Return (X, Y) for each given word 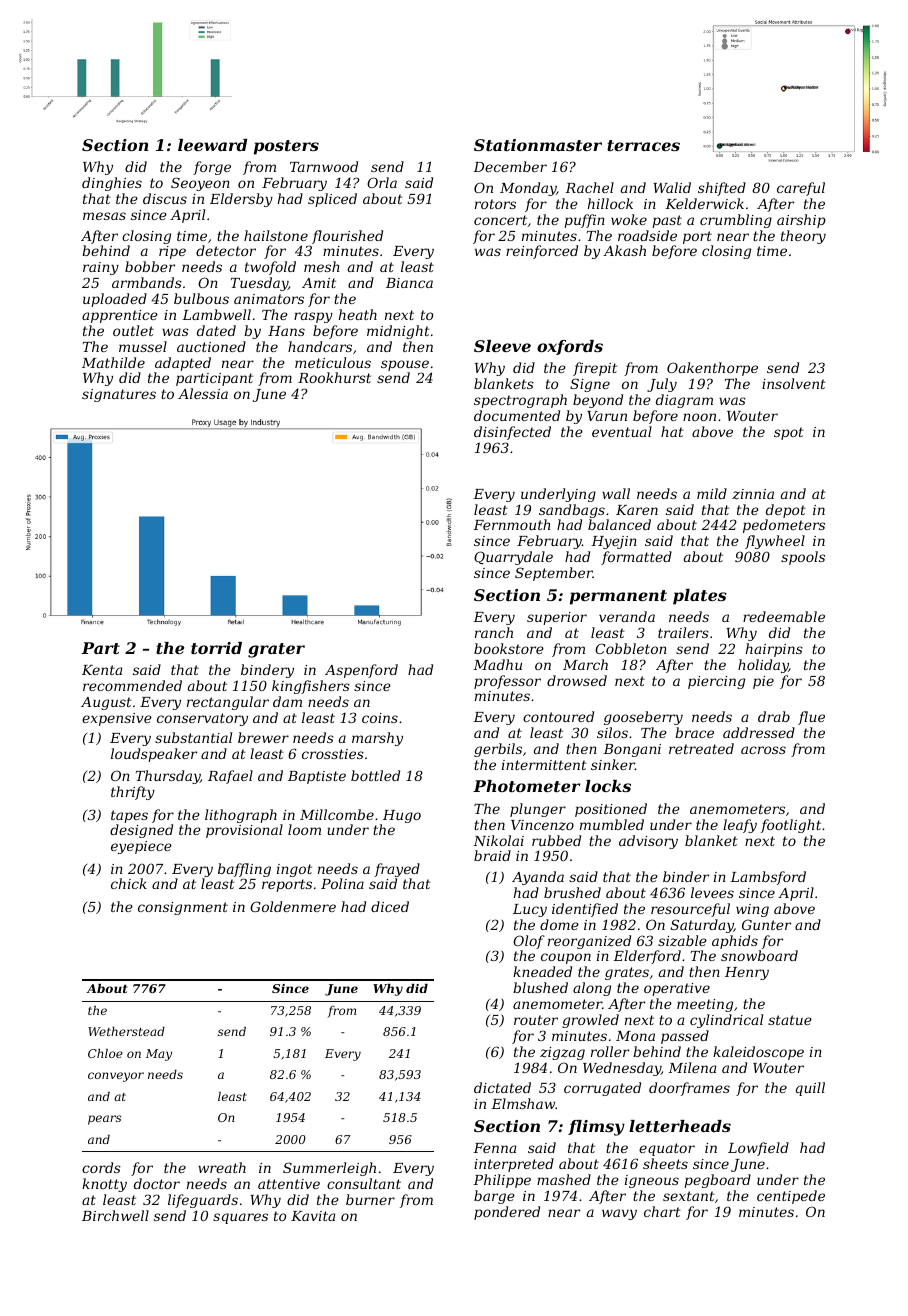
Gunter (766, 924)
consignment (183, 908)
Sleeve (502, 346)
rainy (101, 268)
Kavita (313, 1216)
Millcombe (337, 814)
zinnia (753, 494)
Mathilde (113, 362)
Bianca (409, 283)
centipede (791, 1197)
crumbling (736, 221)
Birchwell (115, 1215)
